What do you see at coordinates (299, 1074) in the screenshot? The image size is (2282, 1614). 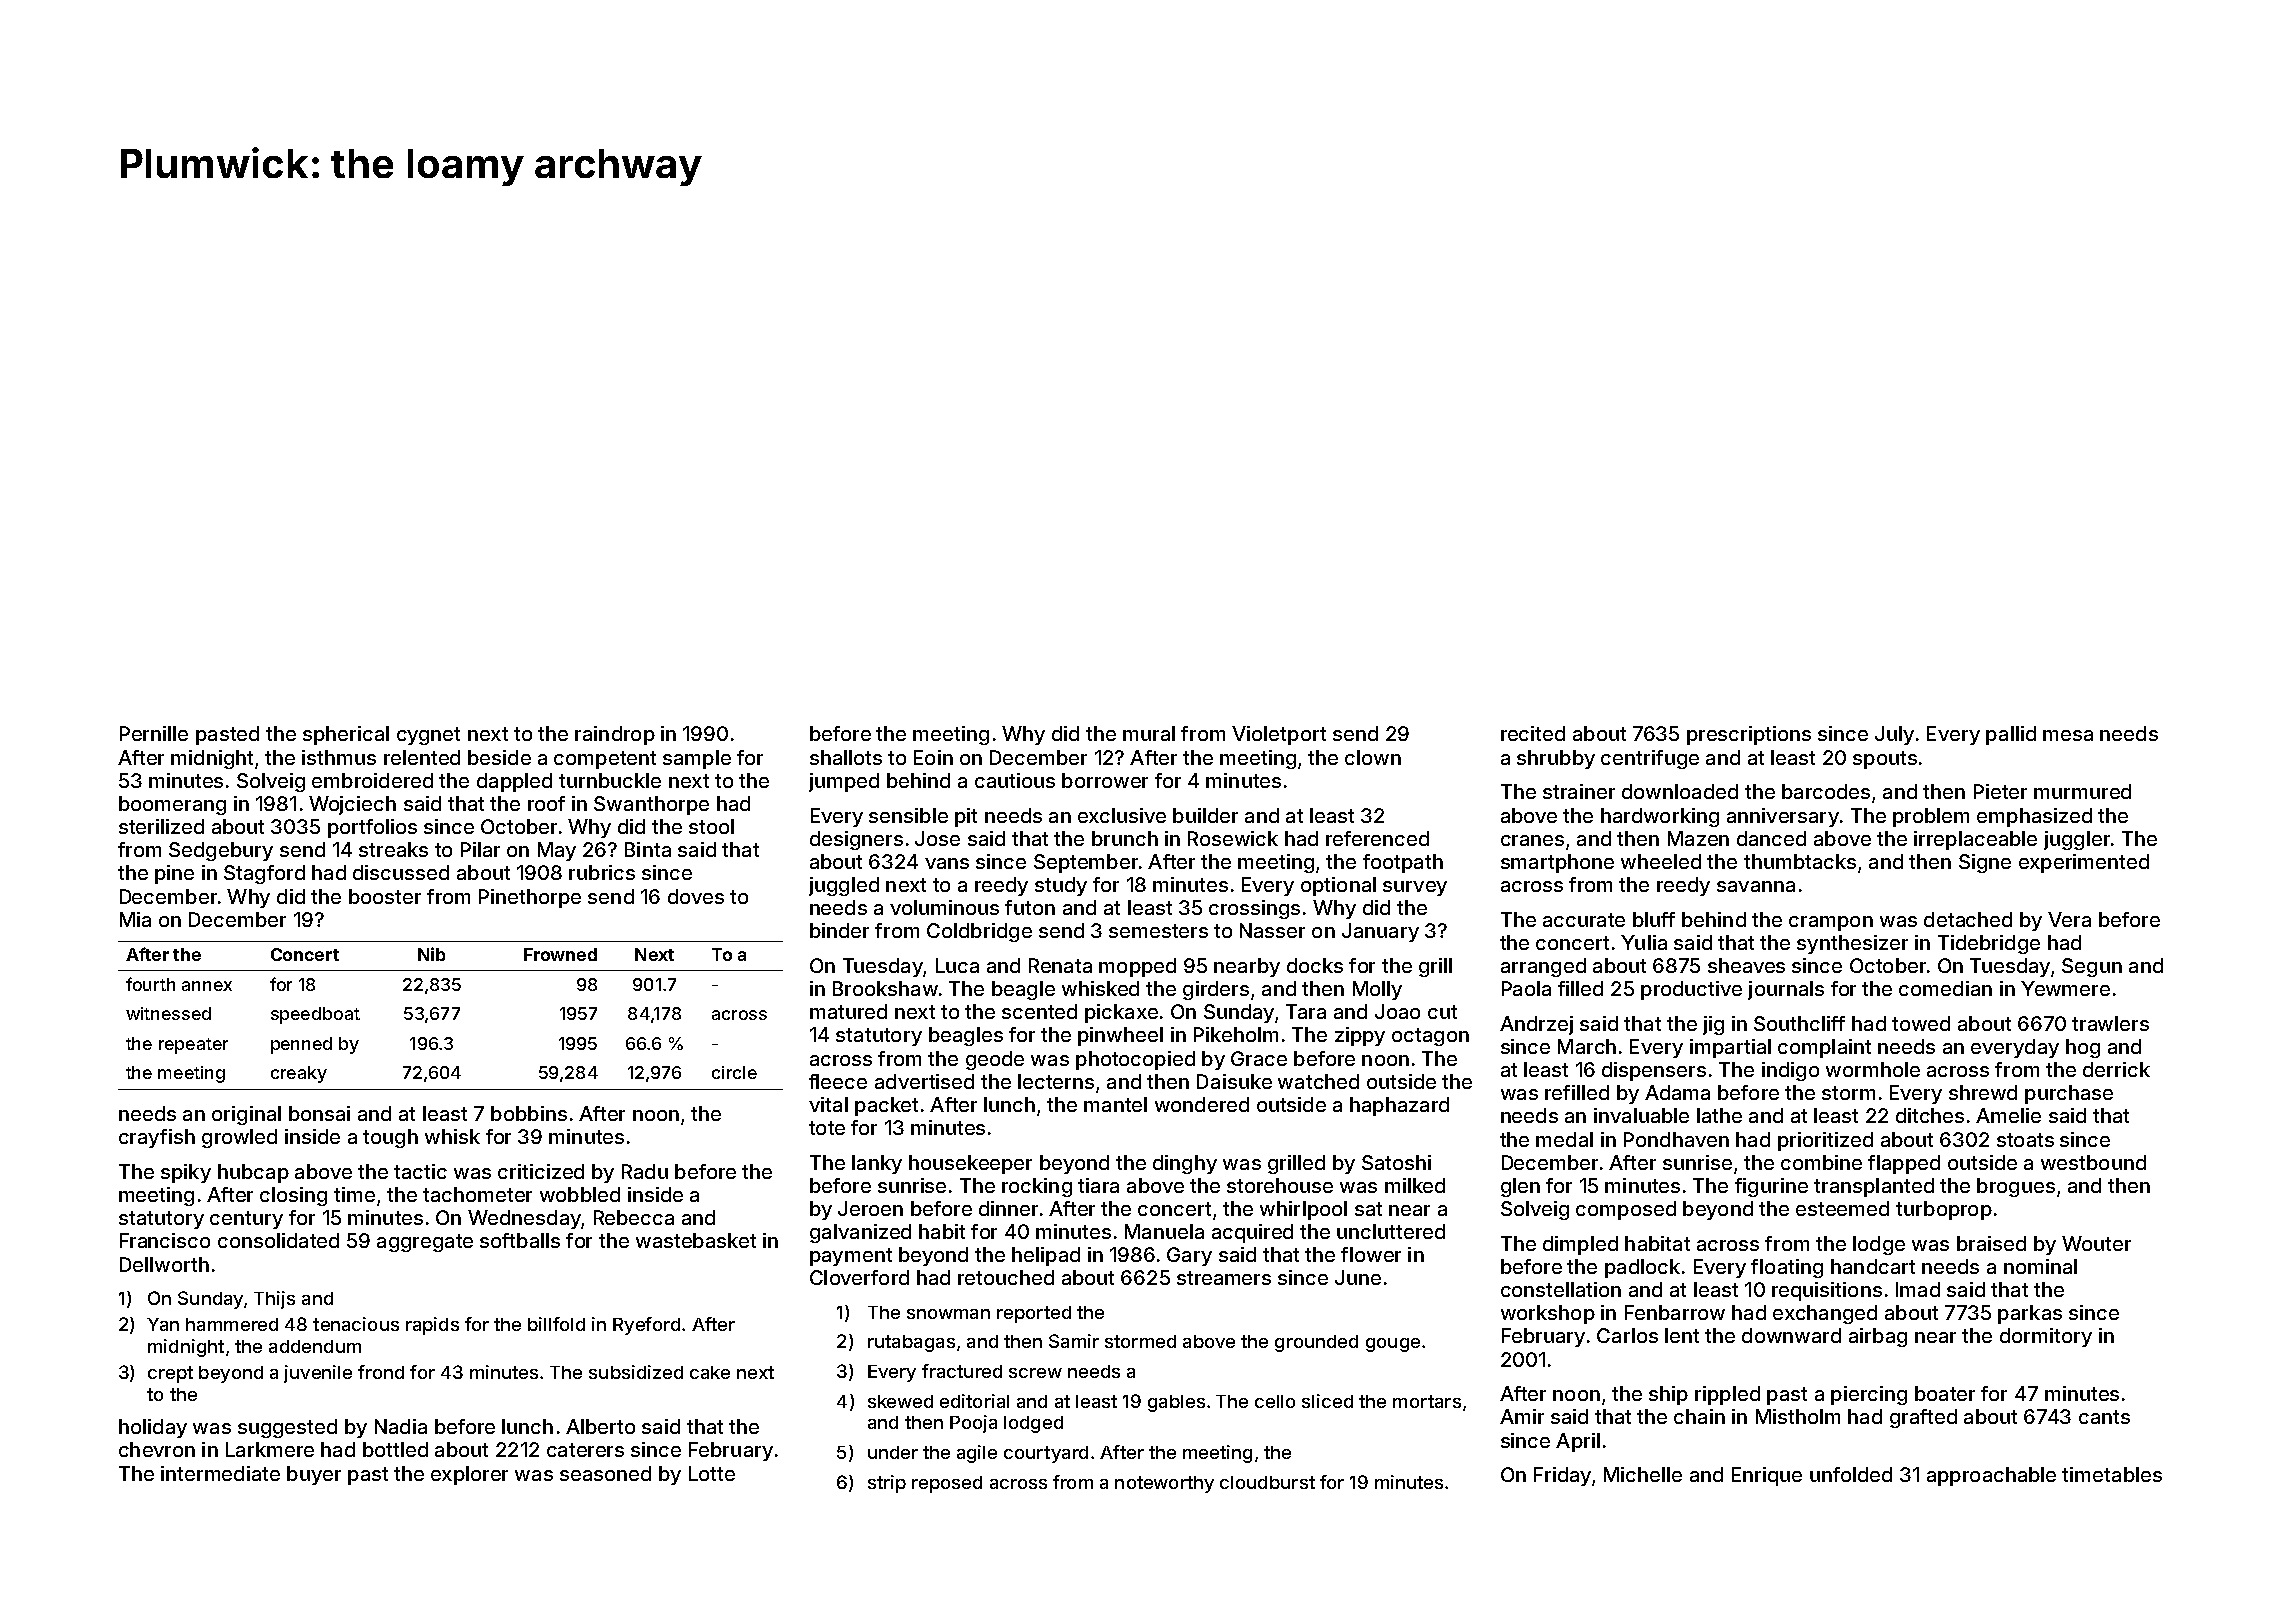 I see `creaky` at bounding box center [299, 1074].
